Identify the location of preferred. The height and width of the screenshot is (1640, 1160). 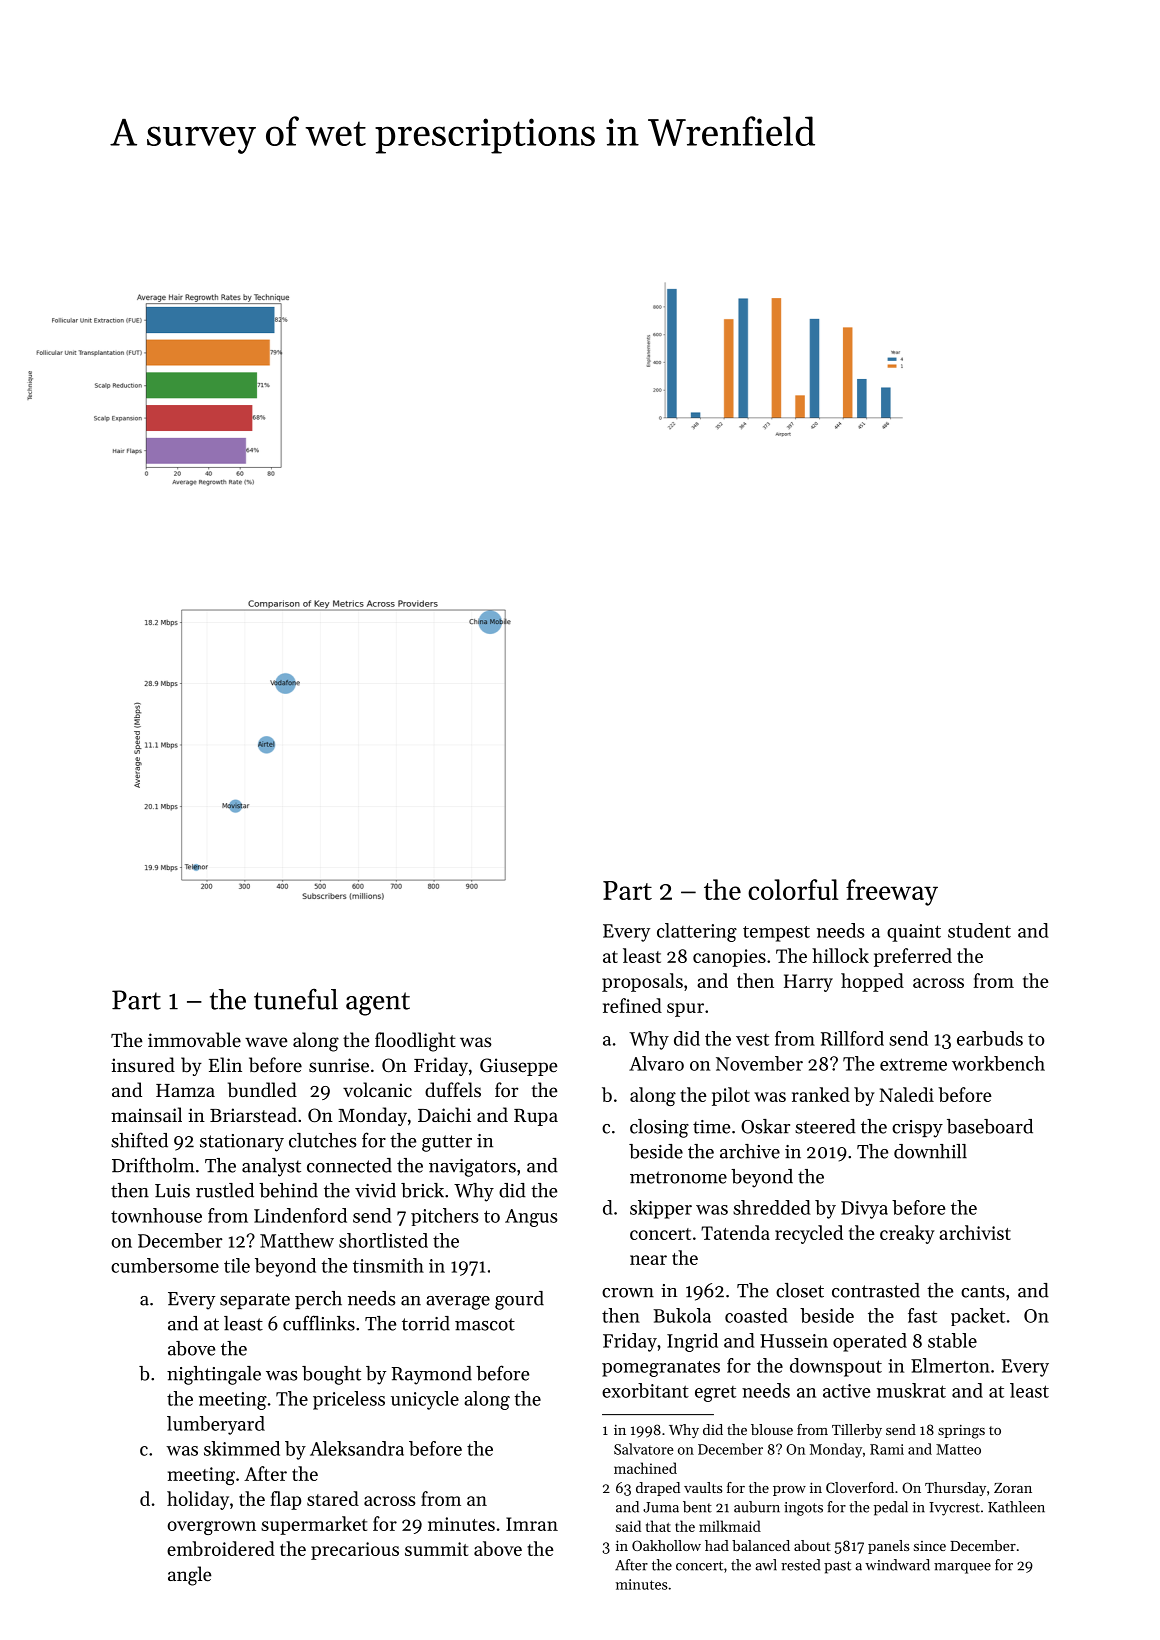
(913, 957).
